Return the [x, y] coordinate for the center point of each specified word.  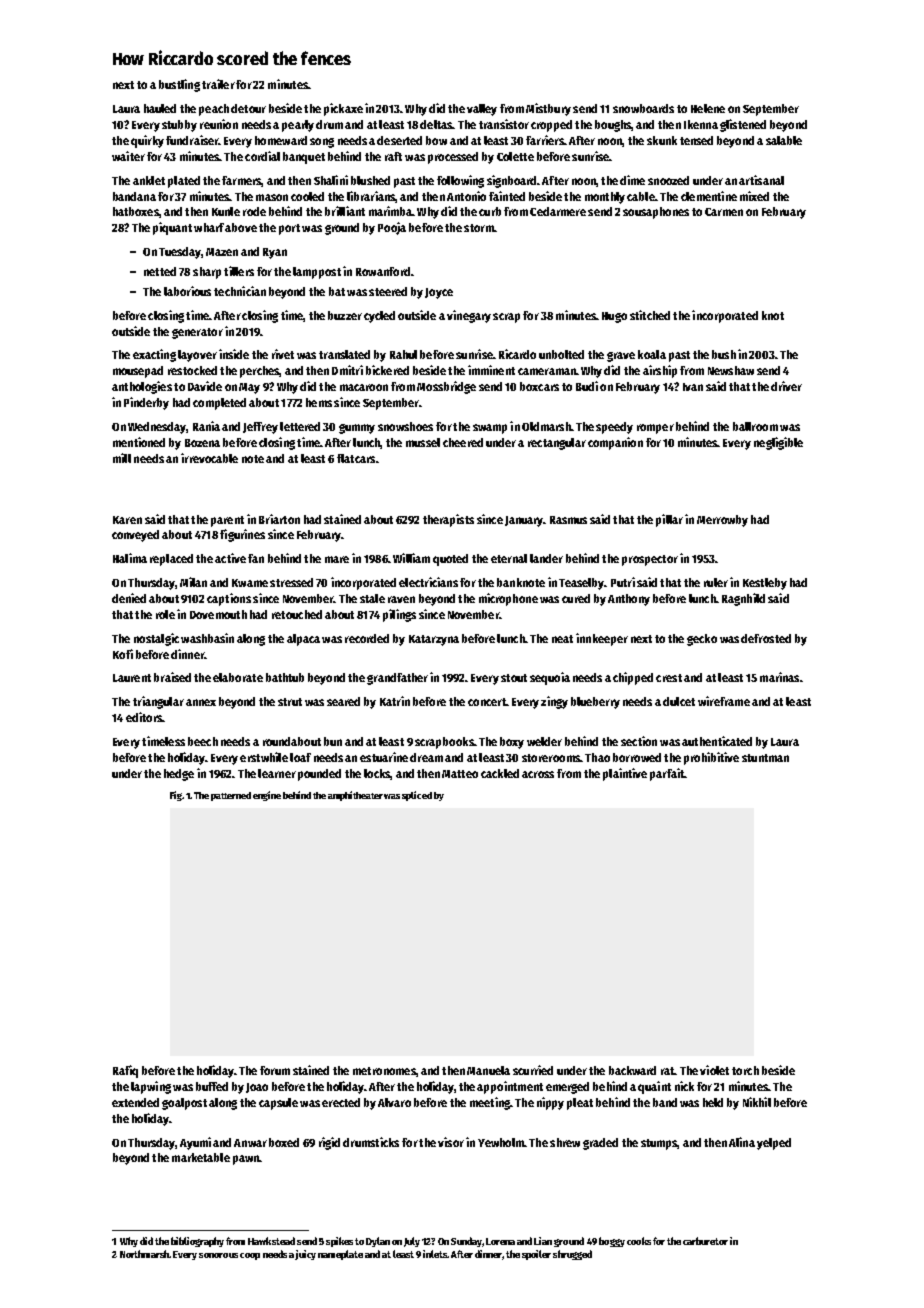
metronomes [384, 1071]
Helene [708, 108]
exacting [154, 355]
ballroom [755, 426]
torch [745, 1070]
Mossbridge [446, 387]
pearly [298, 126]
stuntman [765, 758]
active [230, 558]
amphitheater [355, 796]
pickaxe [343, 109]
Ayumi [195, 1143]
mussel [423, 442]
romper [655, 429]
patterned [231, 796]
